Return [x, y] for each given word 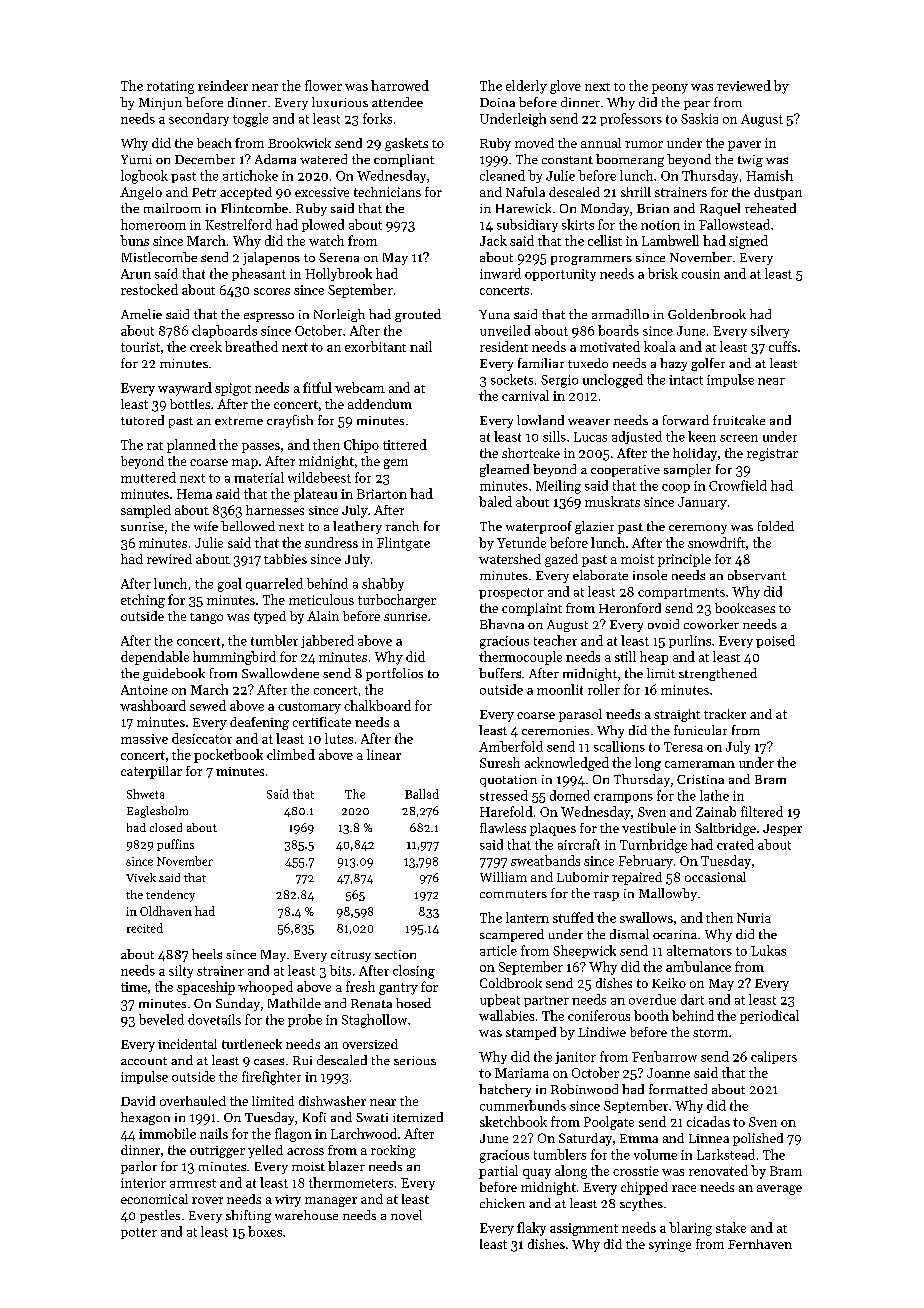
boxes [265, 1231]
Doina [497, 102]
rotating [170, 87]
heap [654, 658]
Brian [653, 208]
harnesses [275, 510]
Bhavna [502, 624]
